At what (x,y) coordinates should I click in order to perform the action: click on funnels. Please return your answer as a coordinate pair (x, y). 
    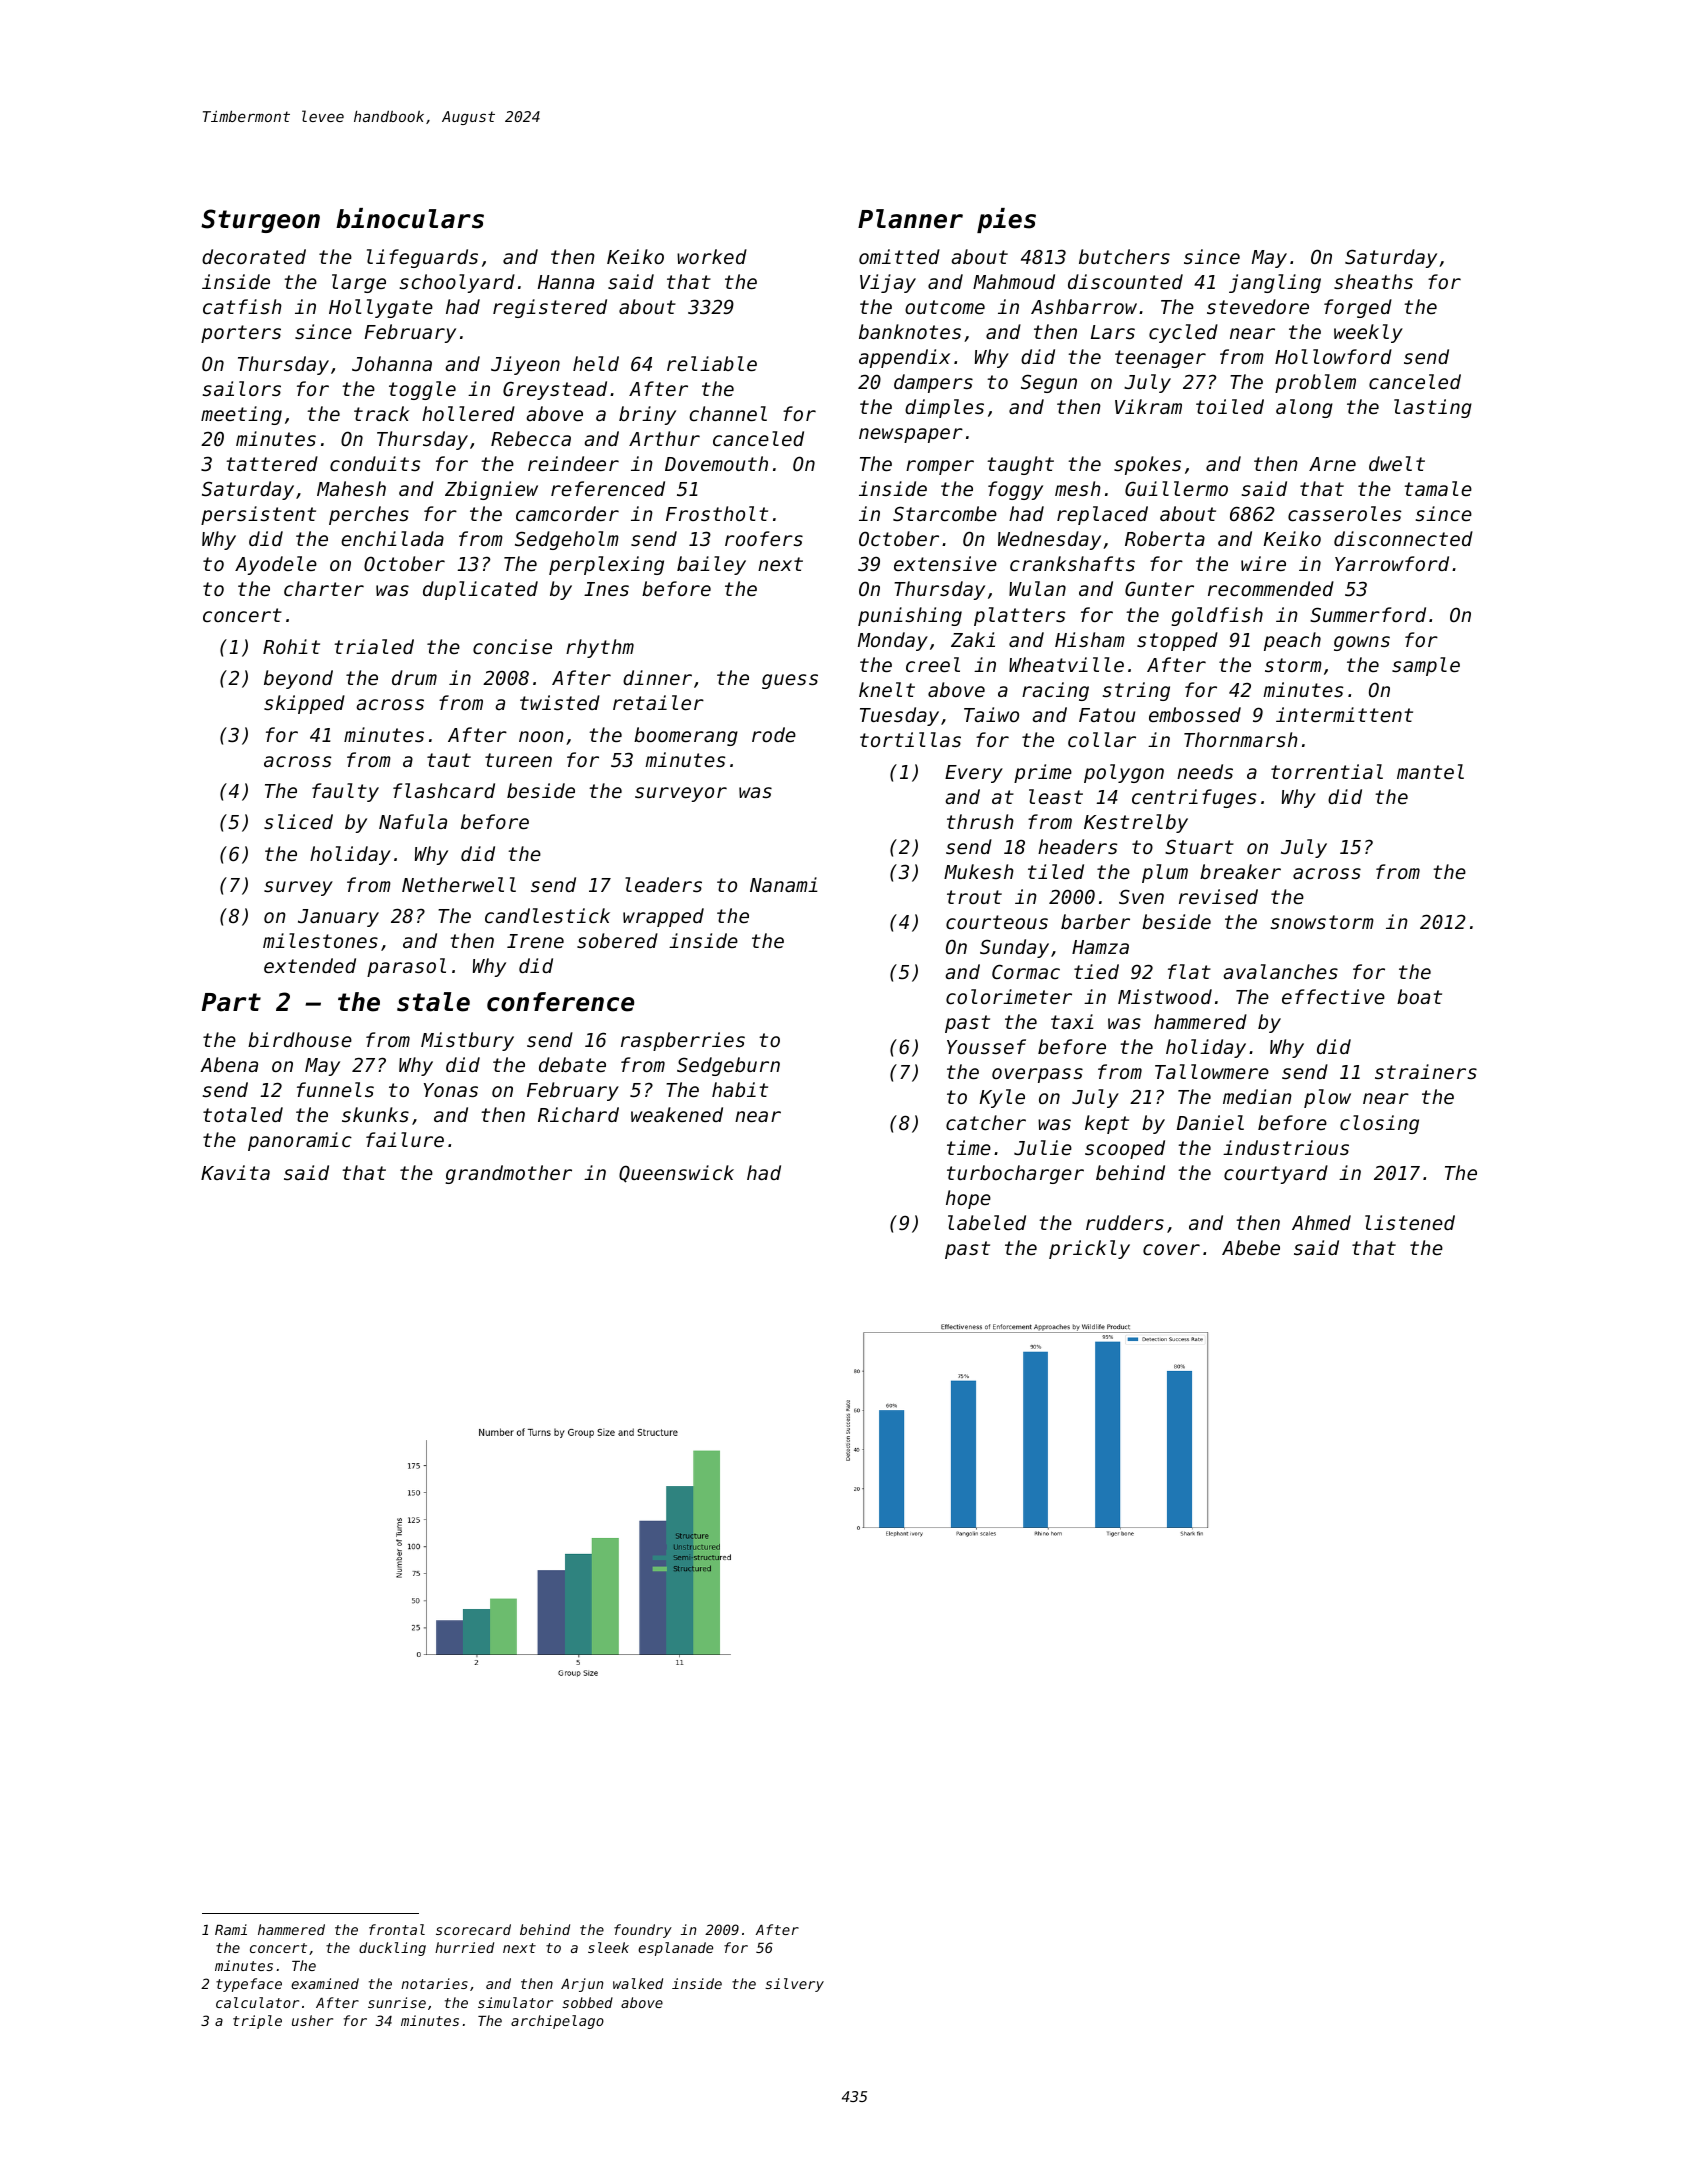
    Looking at the image, I should click on (335, 1089).
